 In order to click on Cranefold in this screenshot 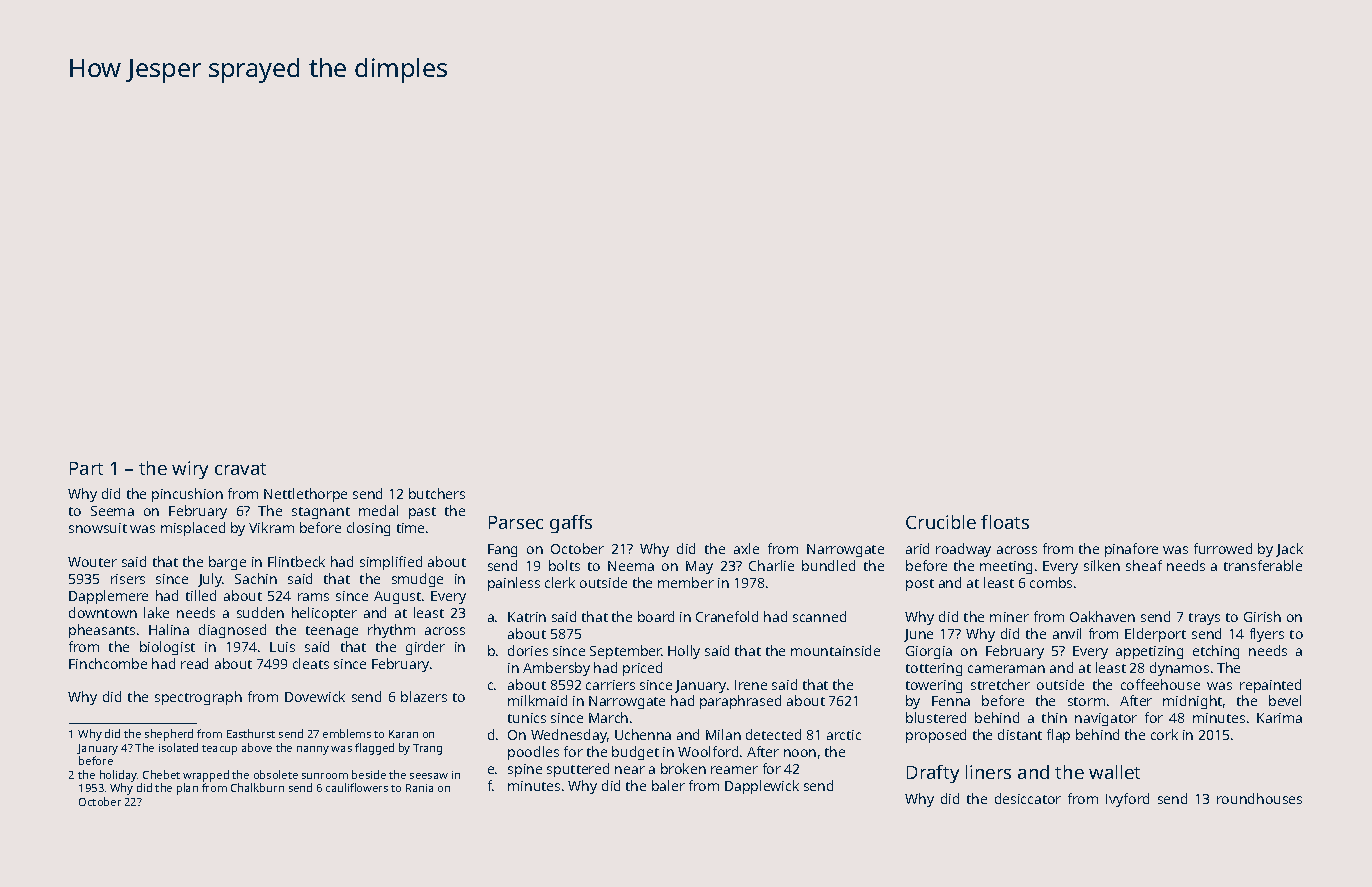, I will do `click(727, 616)`.
